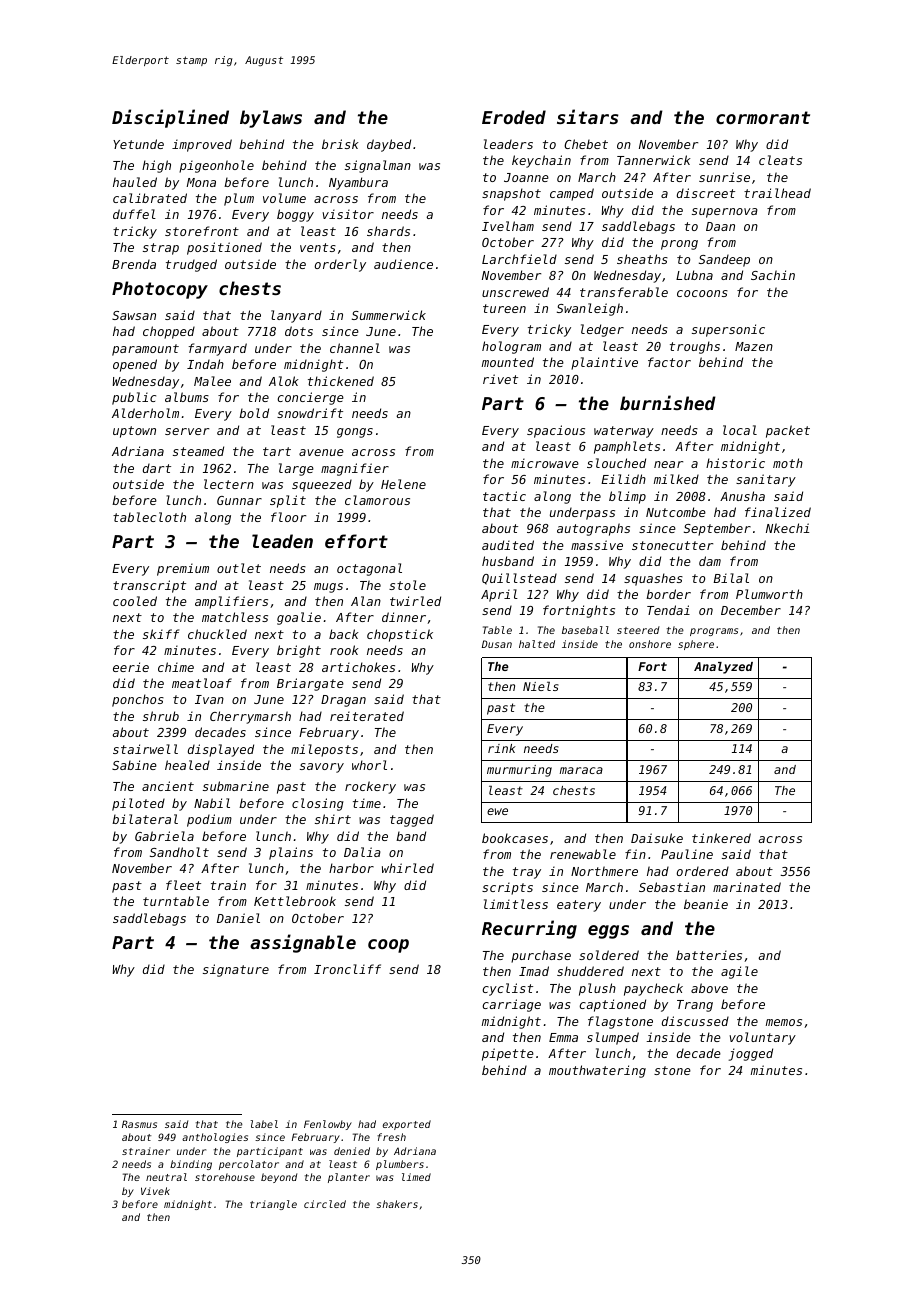 The image size is (924, 1308). Describe the element at coordinates (388, 231) in the document. I see `shards` at that location.
